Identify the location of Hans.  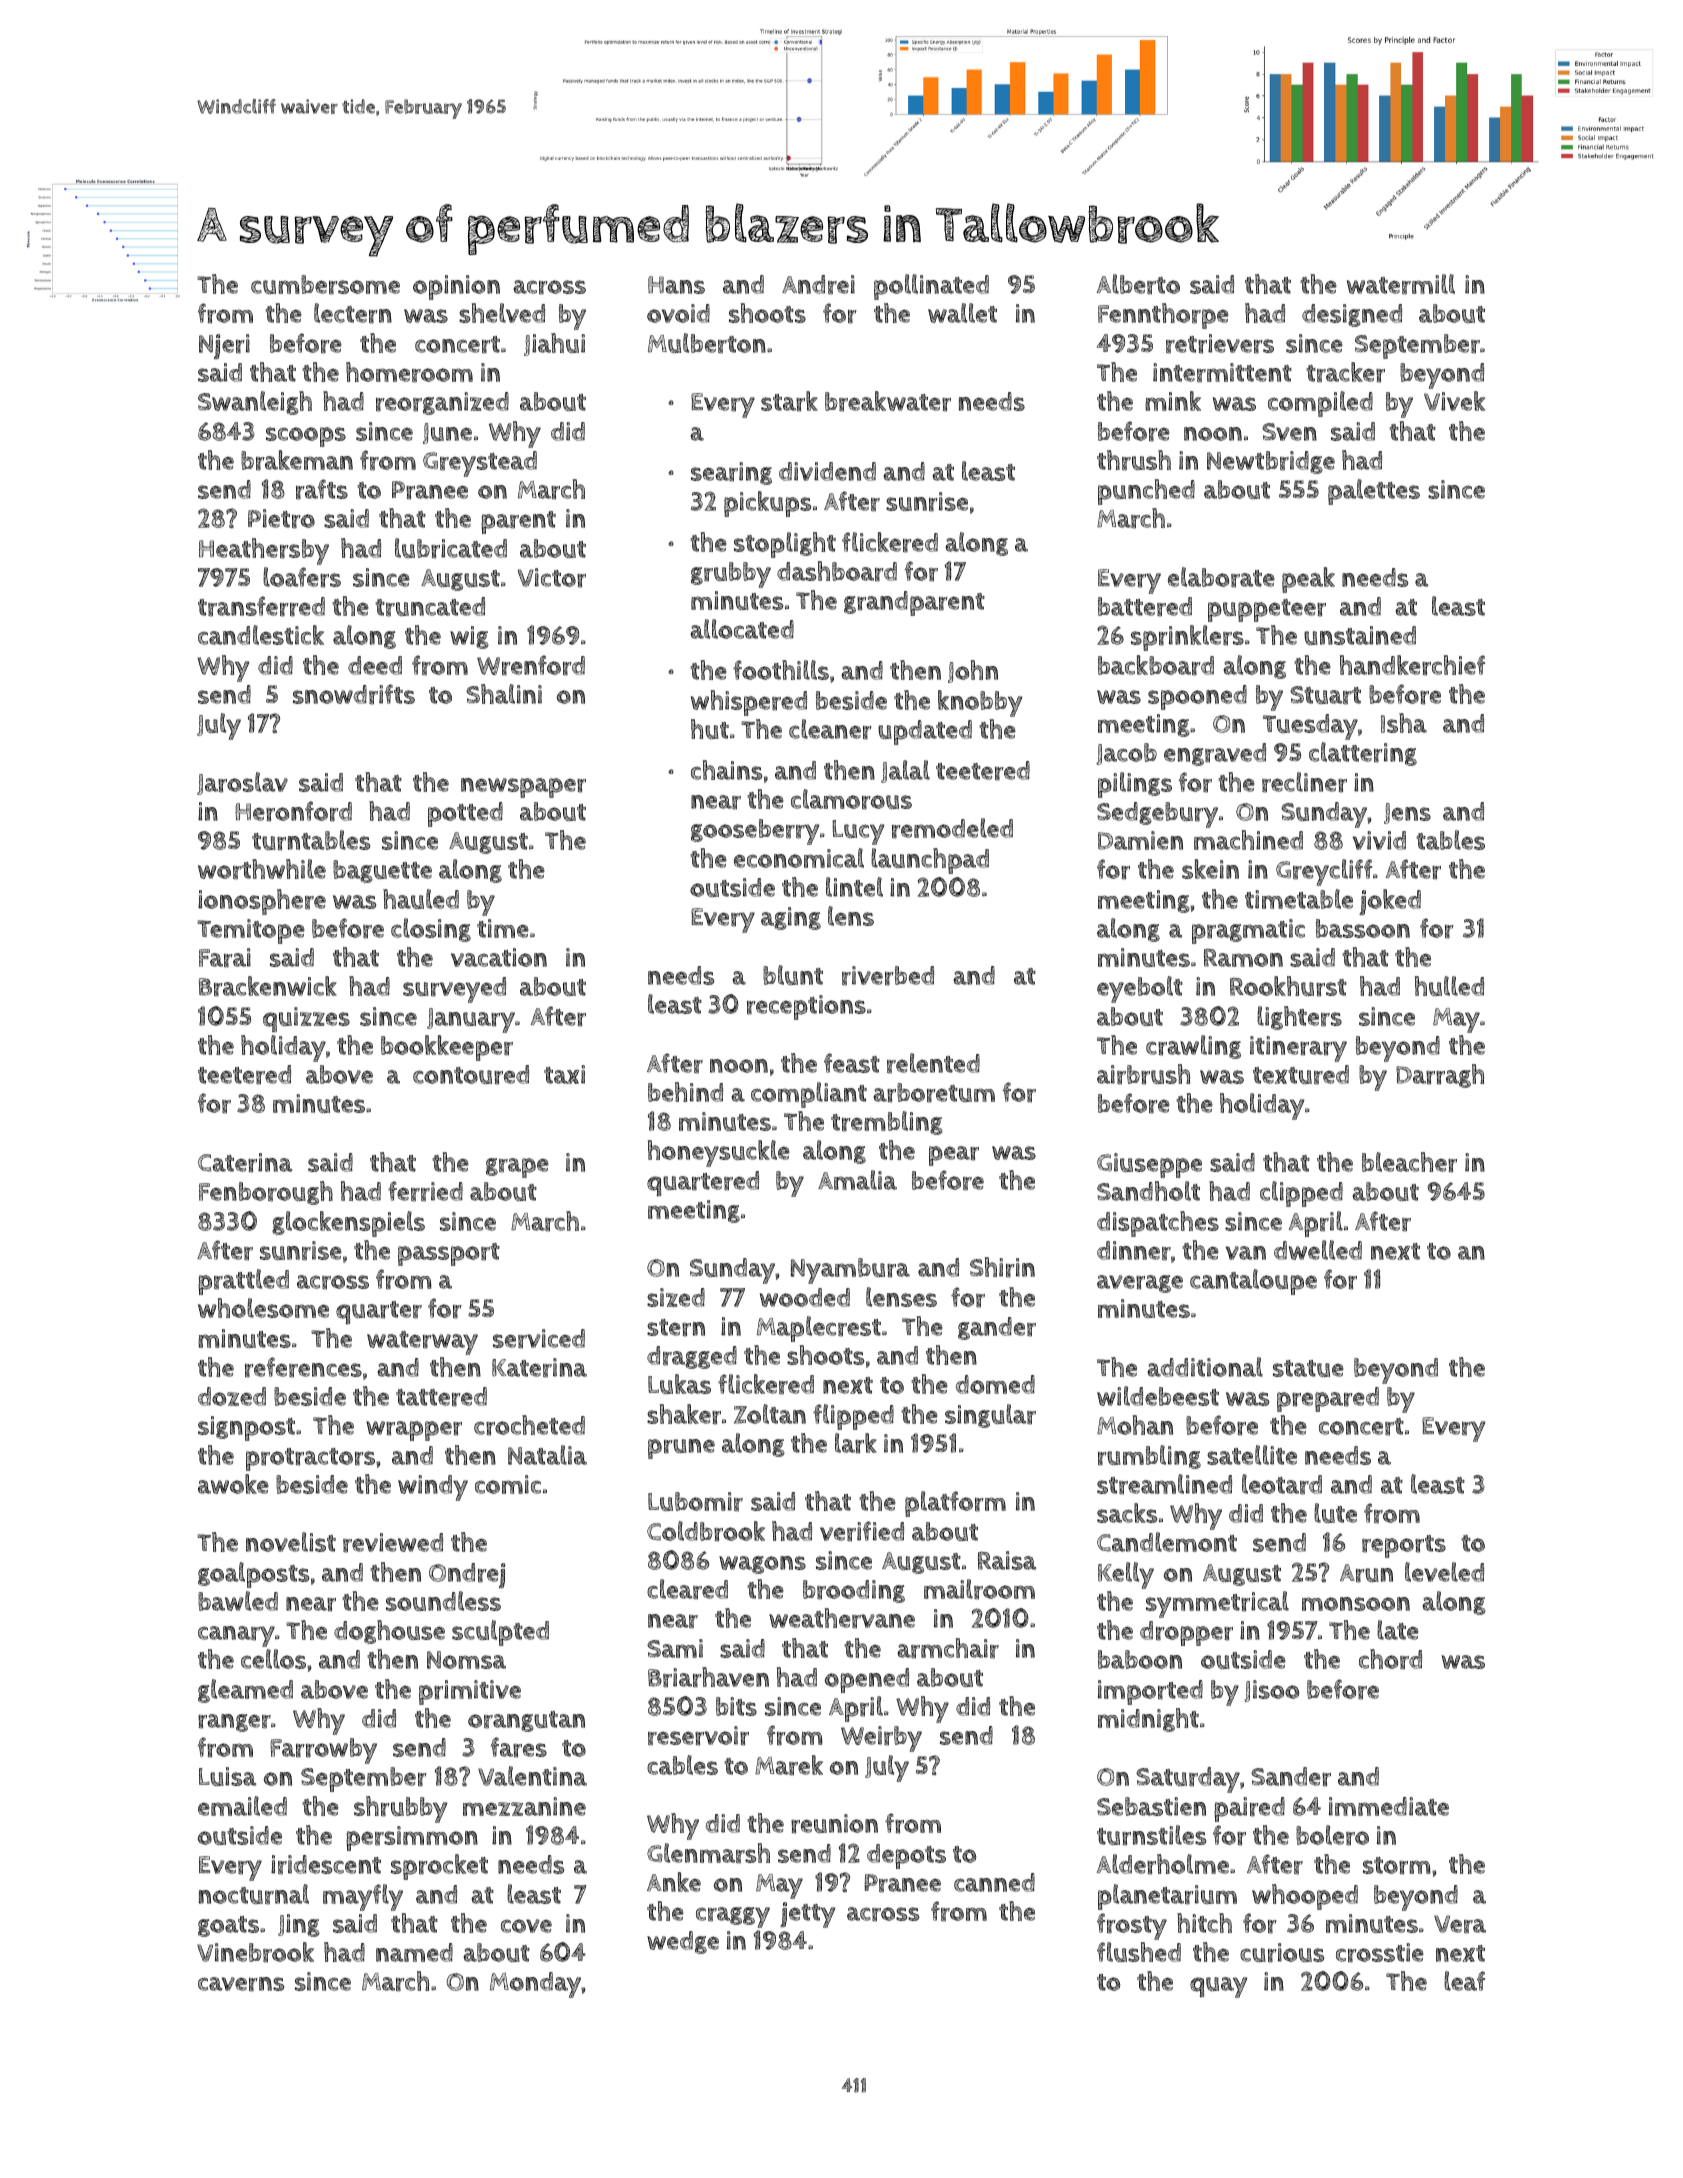
(676, 285).
